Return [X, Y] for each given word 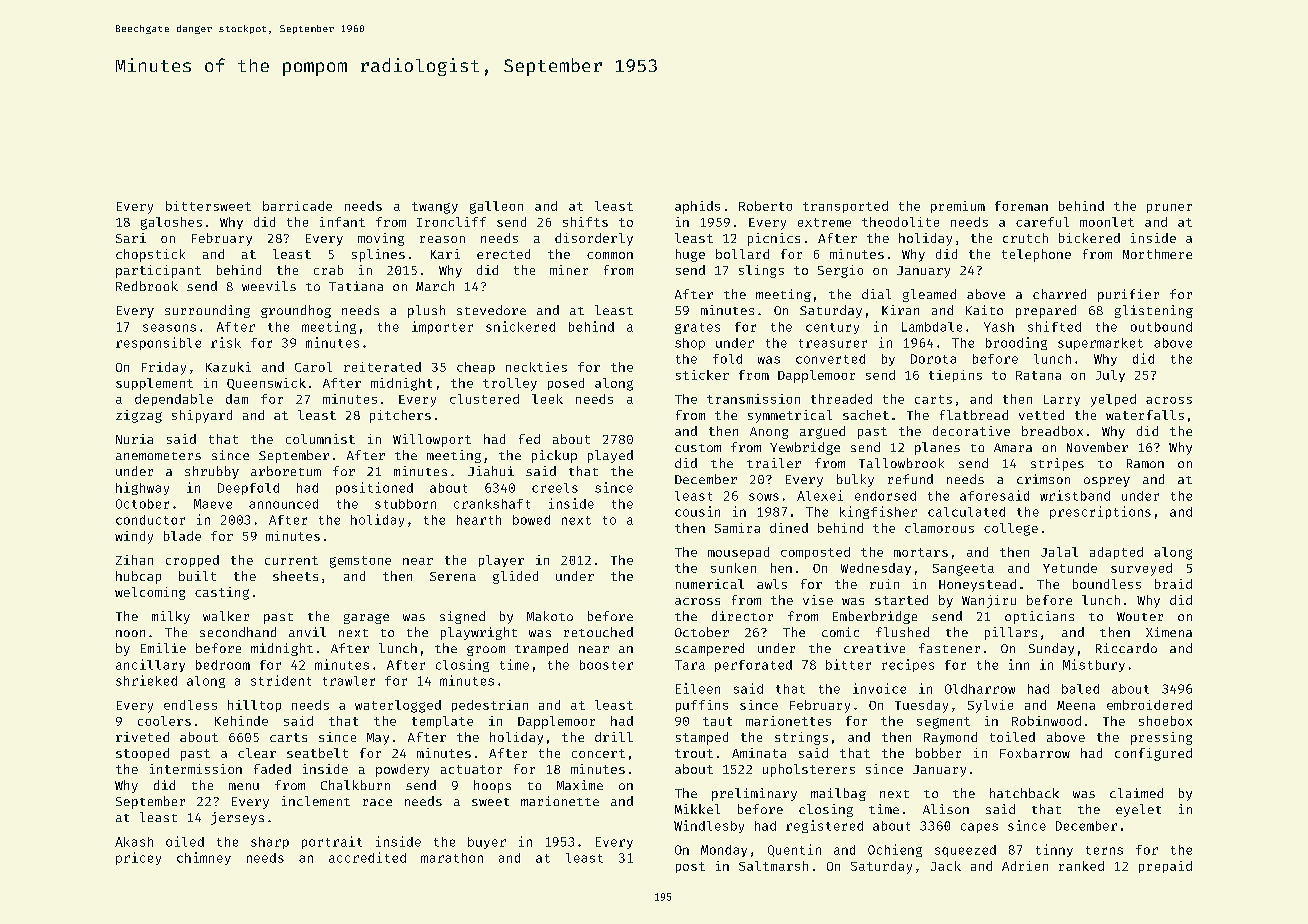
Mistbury [1094, 665]
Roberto [765, 206]
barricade [297, 206]
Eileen [698, 688]
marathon [452, 858]
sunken [733, 568]
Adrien [1025, 866]
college [1011, 529]
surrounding [207, 311]
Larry [1062, 400]
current [291, 560]
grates [697, 328]
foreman [1021, 206]
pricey [138, 858]
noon [130, 633]
